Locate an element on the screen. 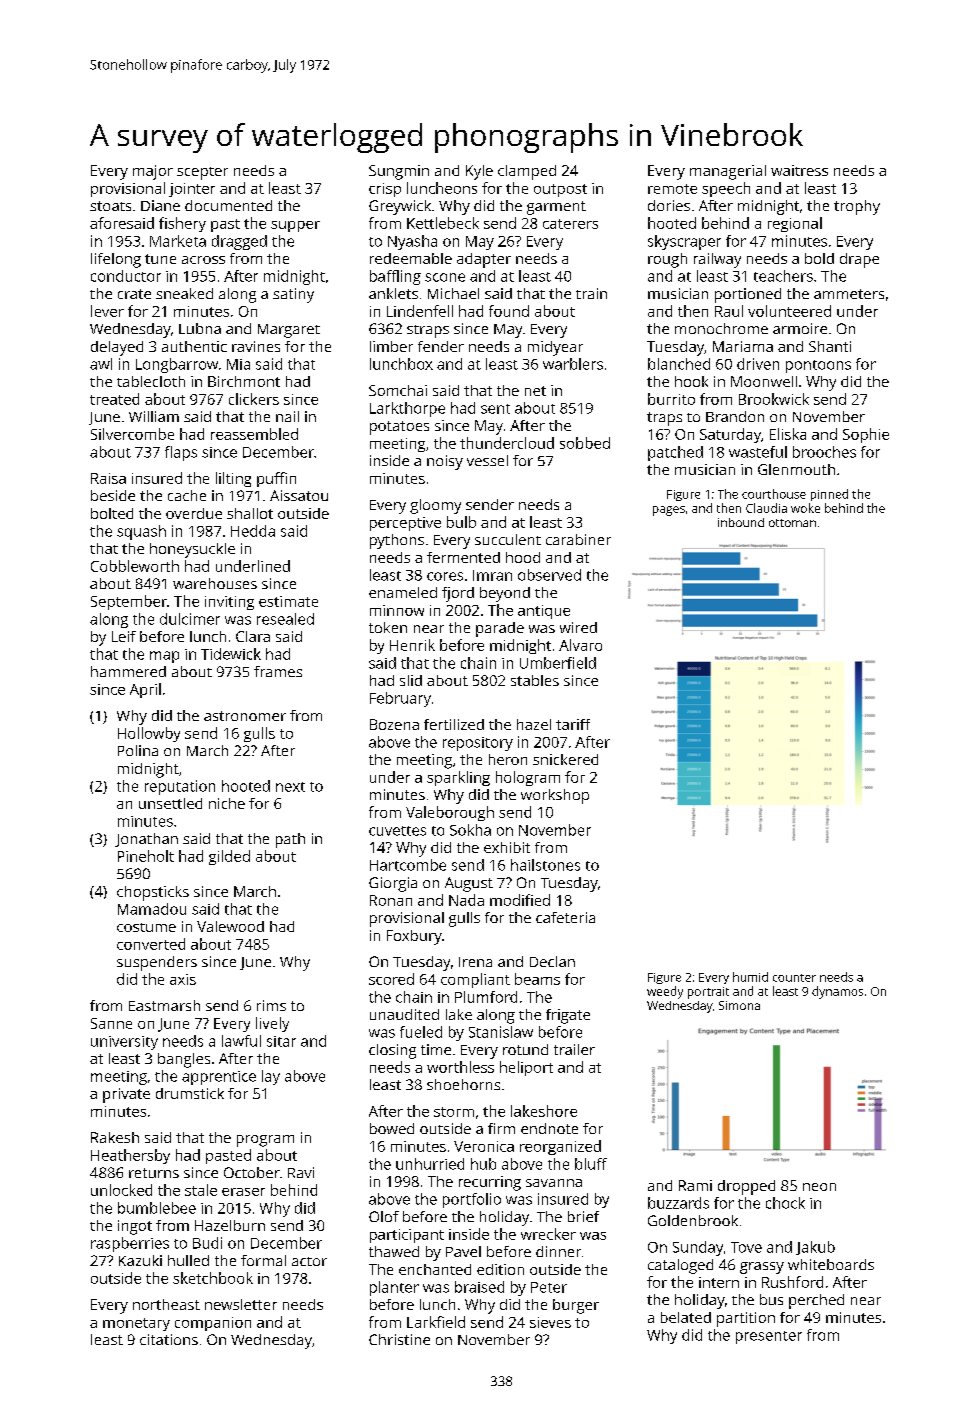  astronomer is located at coordinates (245, 716).
